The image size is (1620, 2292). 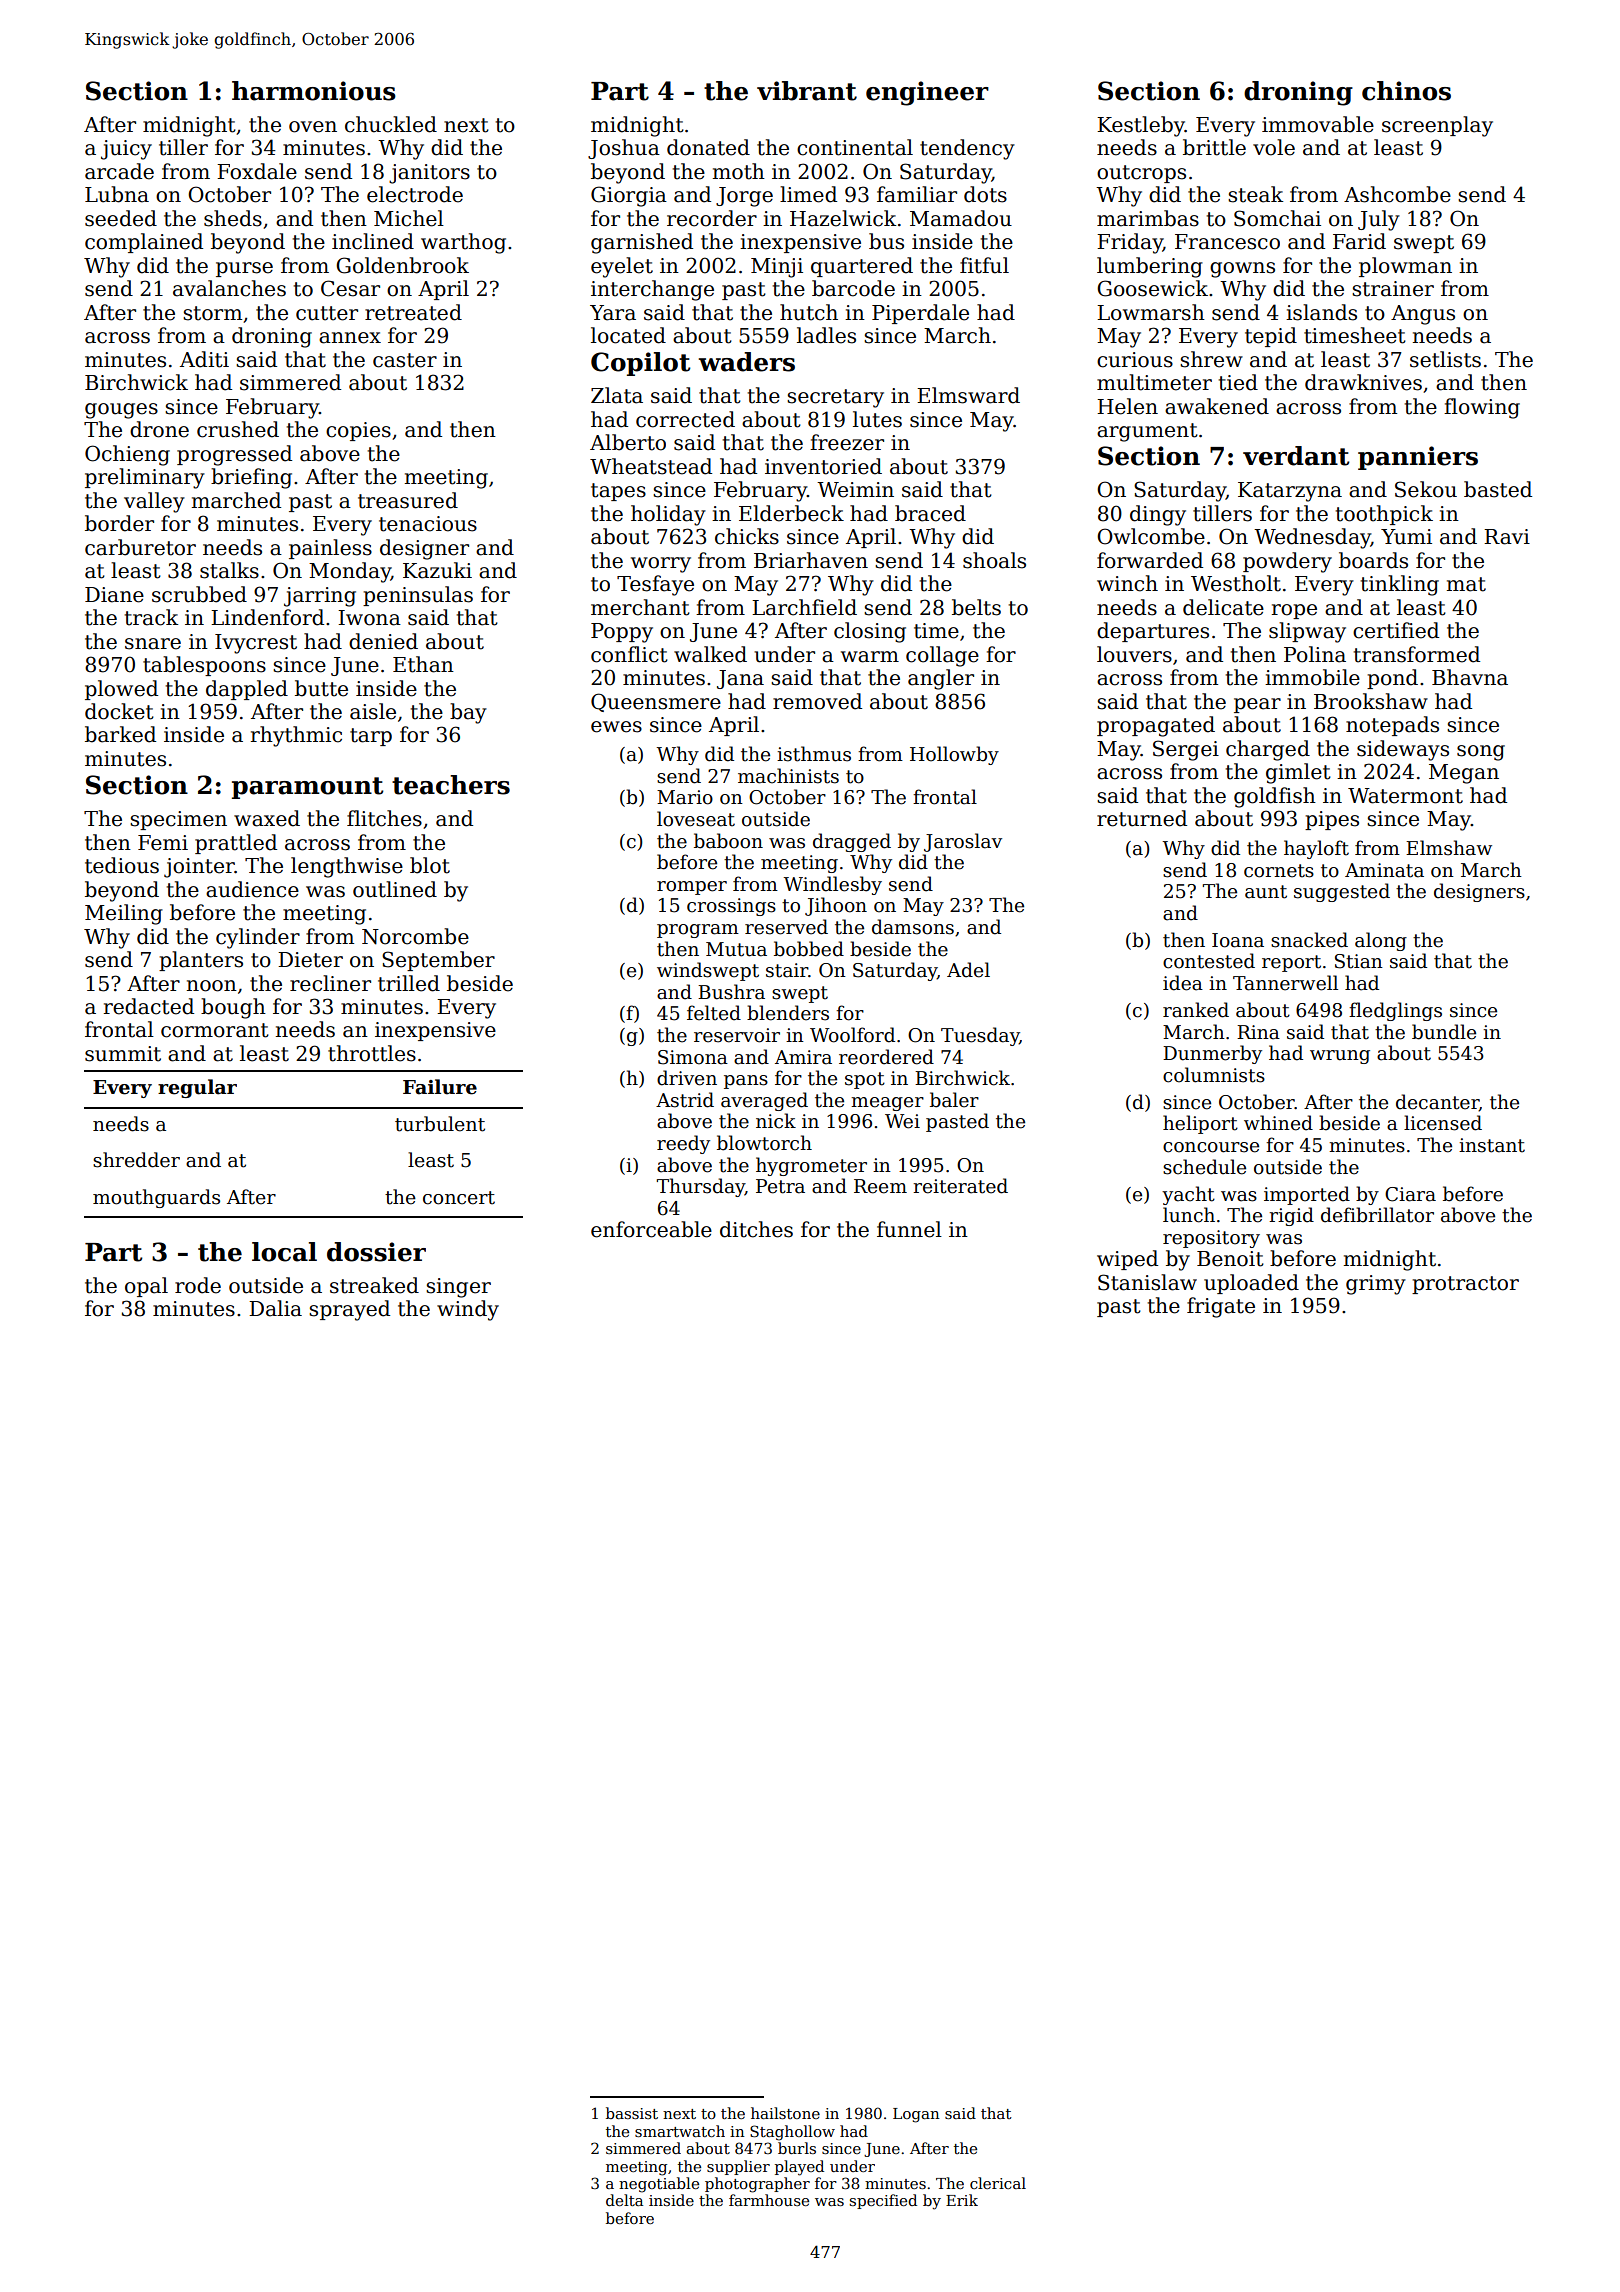 What do you see at coordinates (998, 2183) in the screenshot?
I see `clerical` at bounding box center [998, 2183].
